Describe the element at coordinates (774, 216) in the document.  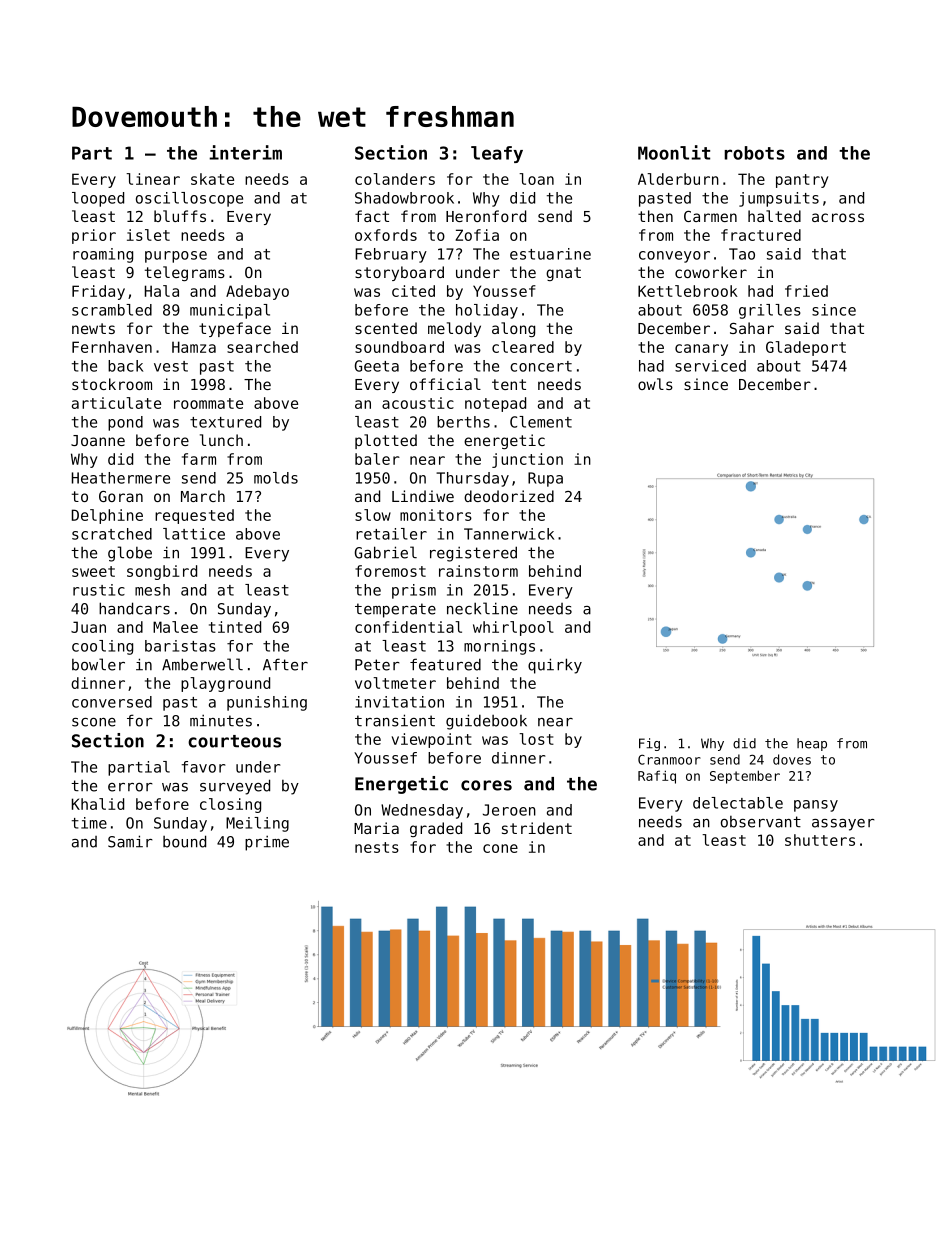
I see `halted` at that location.
